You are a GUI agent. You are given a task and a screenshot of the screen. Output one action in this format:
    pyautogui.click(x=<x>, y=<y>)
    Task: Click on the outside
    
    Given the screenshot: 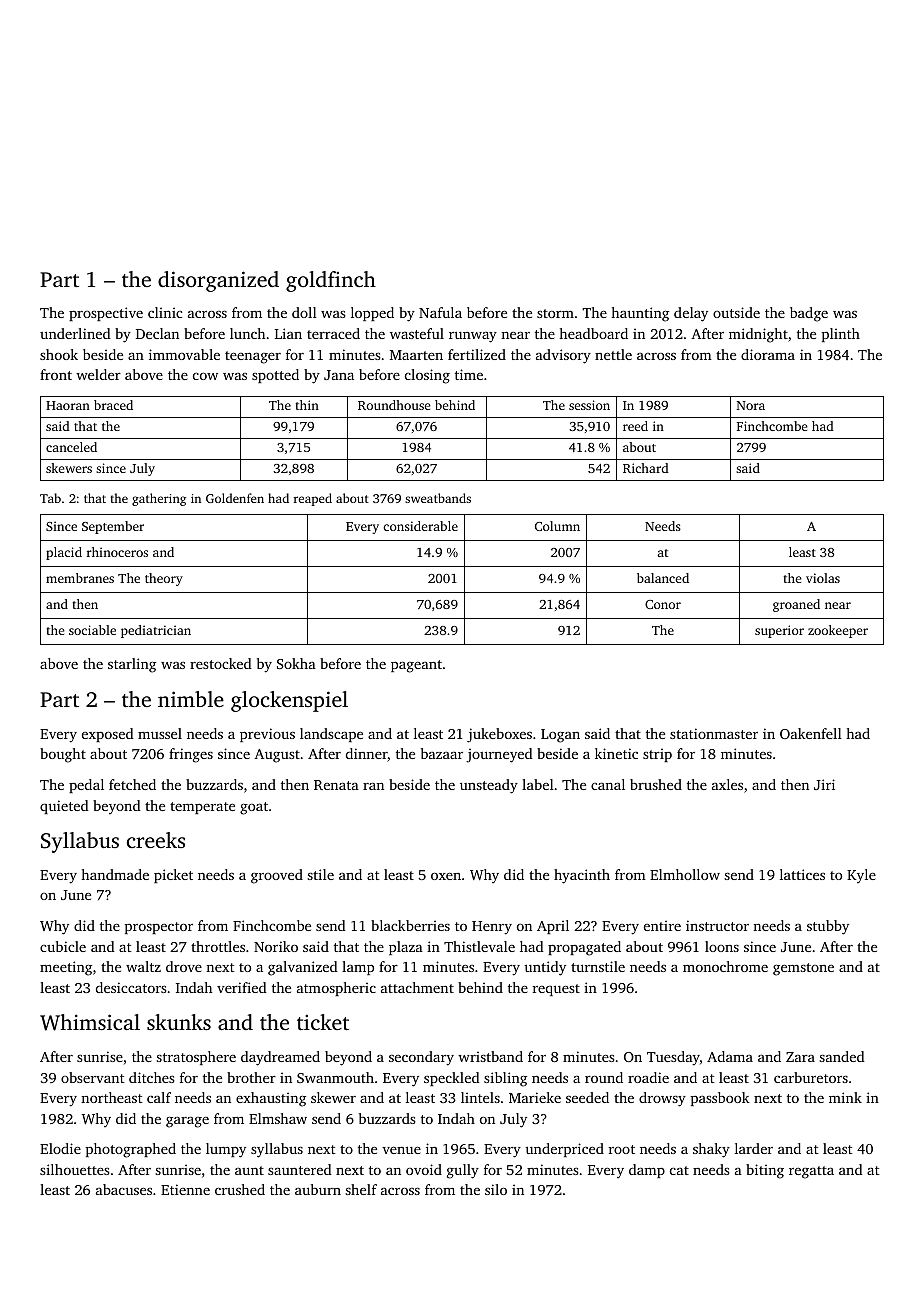 What is the action you would take?
    pyautogui.click(x=736, y=312)
